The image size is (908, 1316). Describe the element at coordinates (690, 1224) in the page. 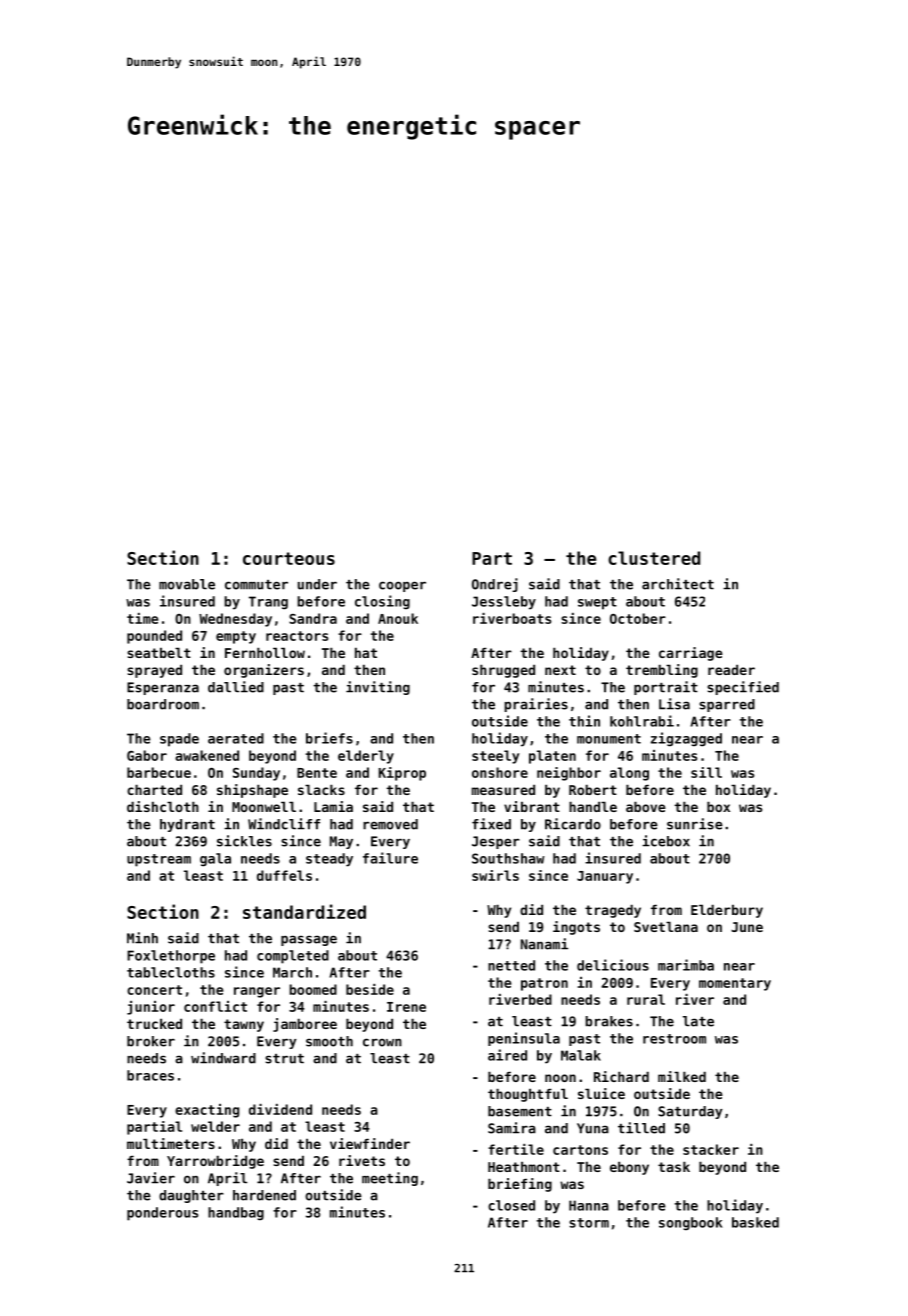

I see `songbook` at that location.
